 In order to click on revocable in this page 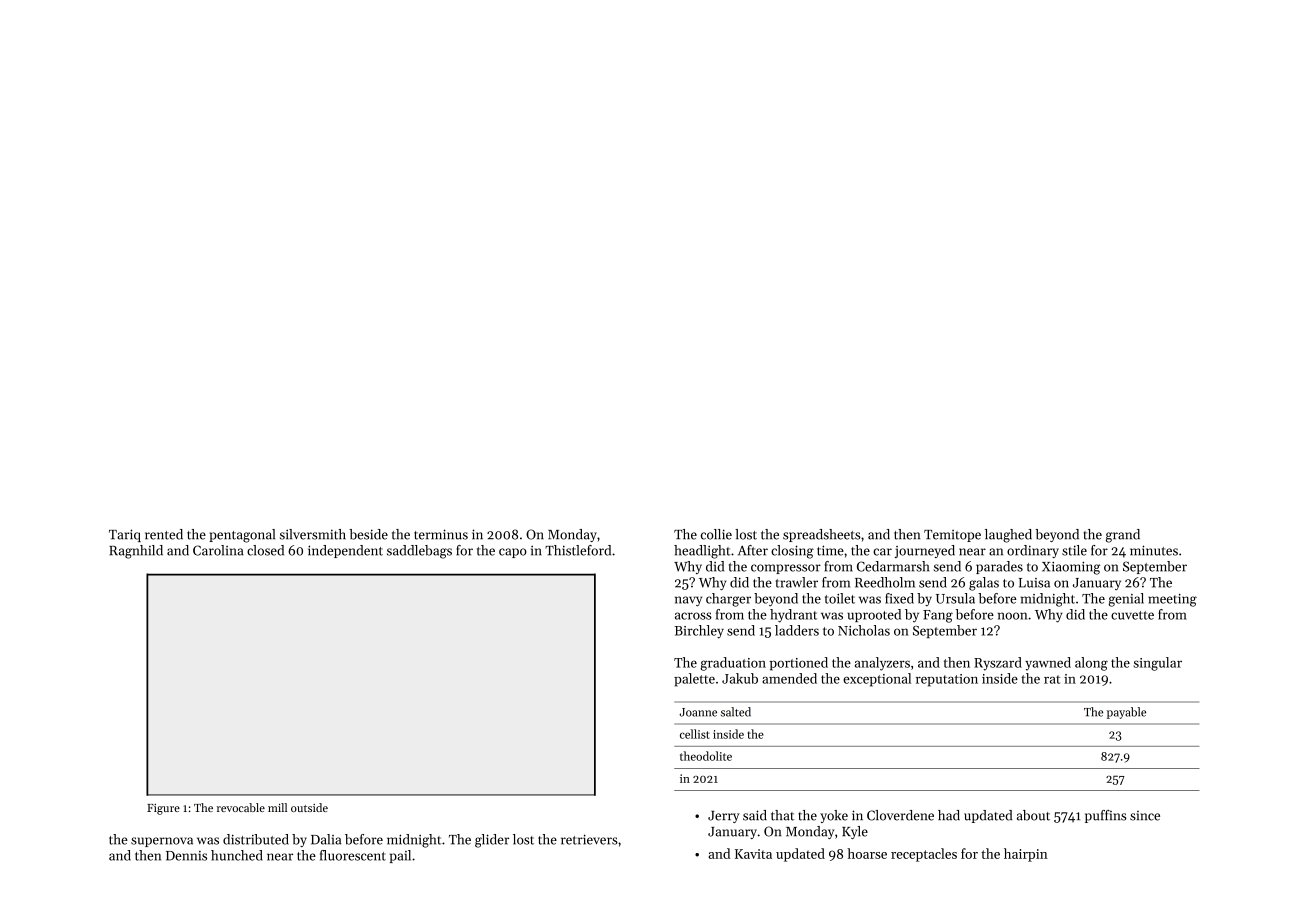, I will do `click(241, 807)`.
